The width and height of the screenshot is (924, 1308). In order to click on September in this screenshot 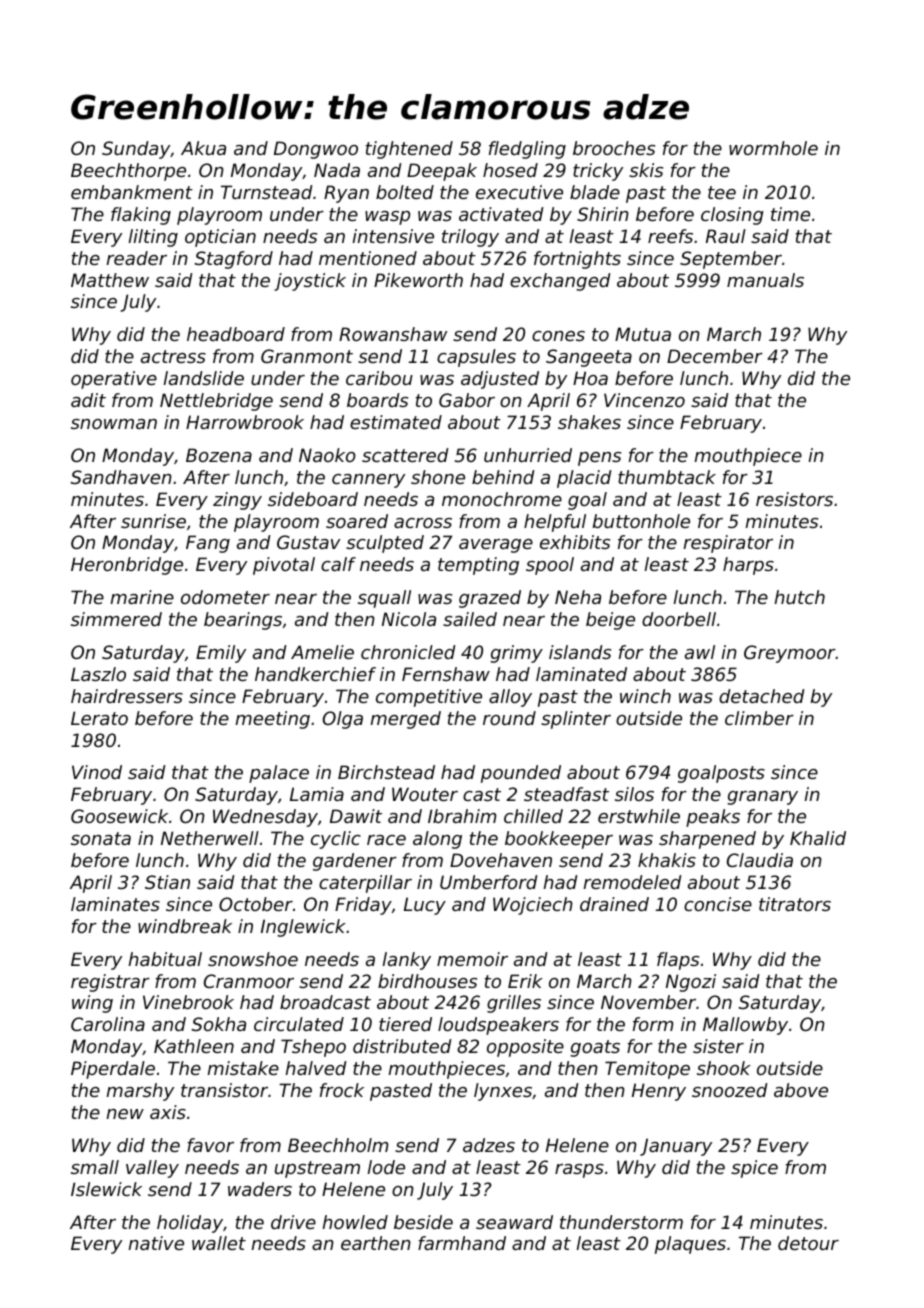, I will do `click(731, 260)`.
